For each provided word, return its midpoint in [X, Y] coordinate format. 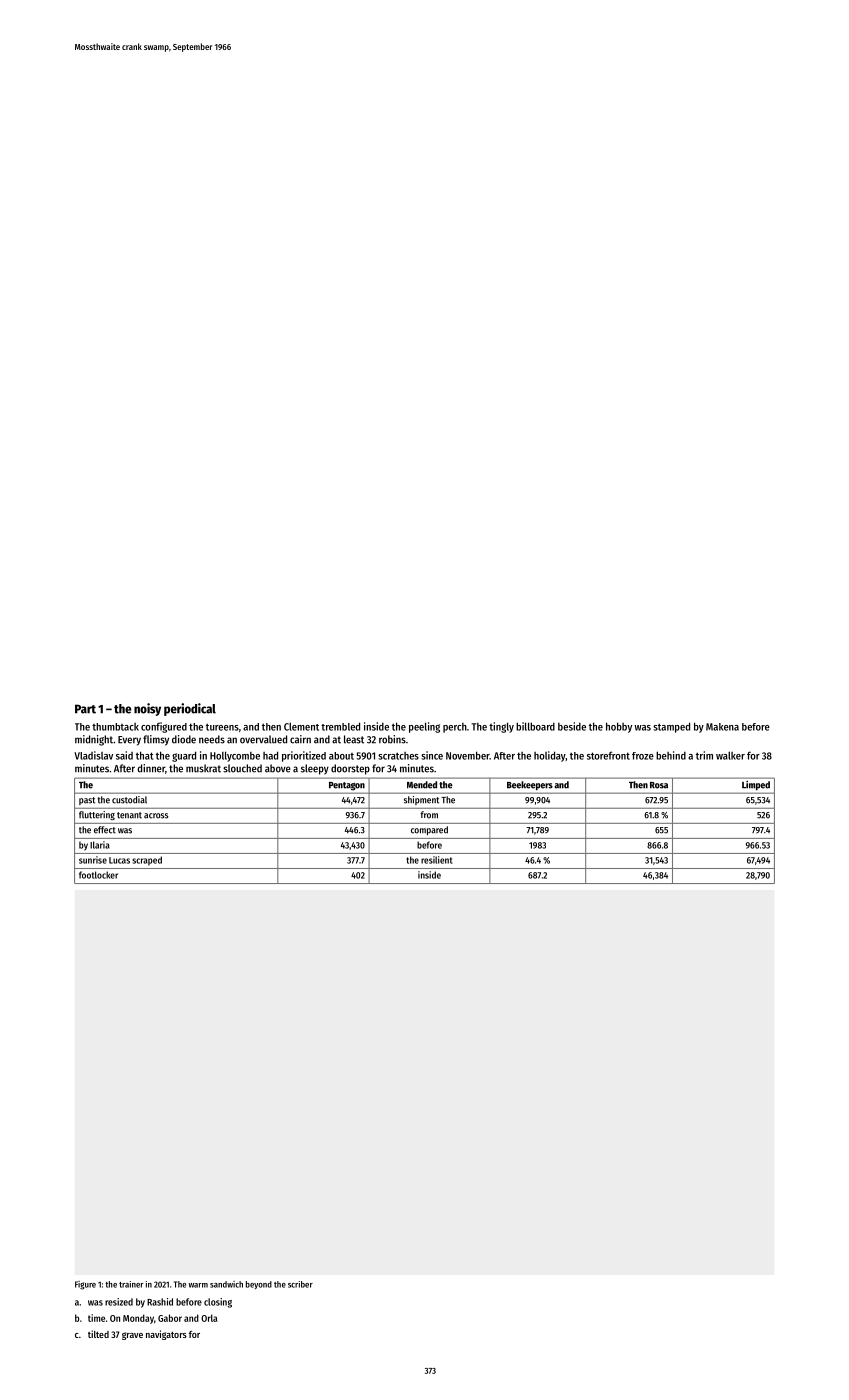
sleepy [315, 769]
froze [643, 756]
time [96, 1318]
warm [198, 1285]
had [270, 755]
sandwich [226, 1284]
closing [218, 1303]
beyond [259, 1285]
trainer [131, 1284]
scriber [300, 1284]
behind [671, 755]
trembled [340, 726]
